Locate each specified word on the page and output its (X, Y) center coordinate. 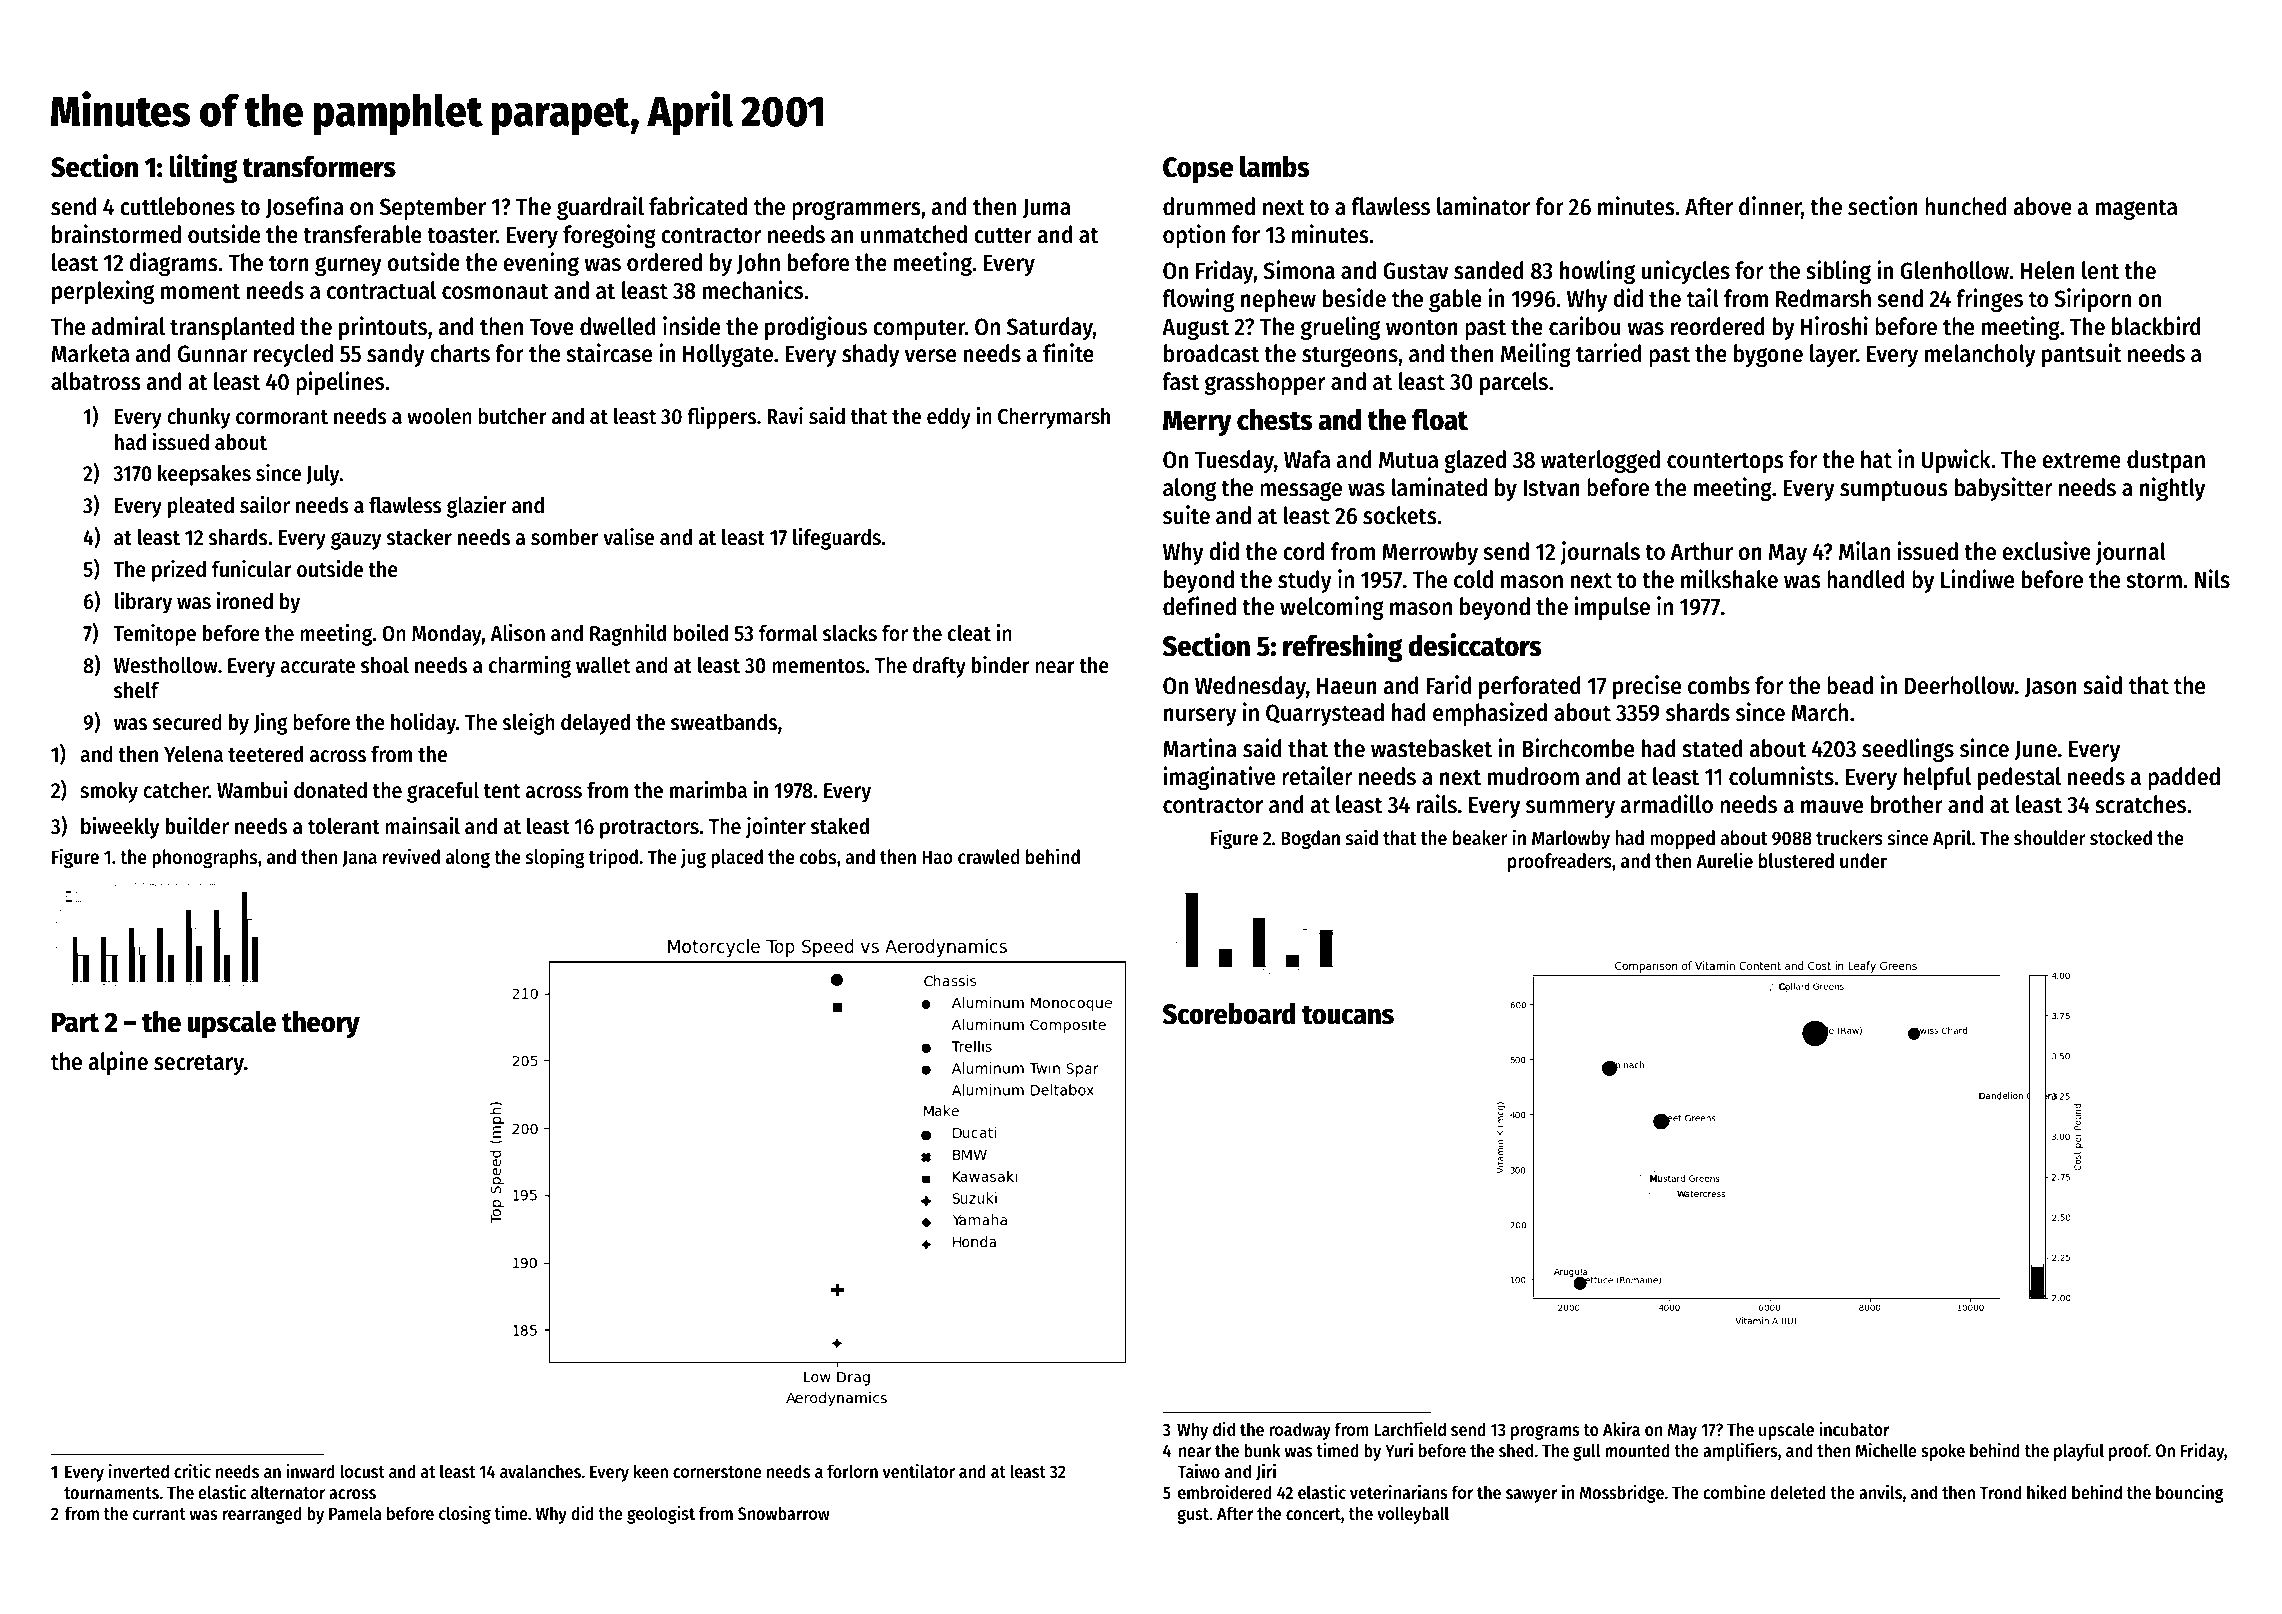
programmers (856, 210)
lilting (203, 168)
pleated (201, 507)
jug (693, 858)
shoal (385, 665)
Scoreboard (1229, 1014)
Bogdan (1310, 839)
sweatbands (724, 722)
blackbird (2156, 326)
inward (310, 1471)
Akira (1621, 1429)
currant (159, 1514)
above (2042, 206)
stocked (2121, 838)
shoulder (2050, 838)
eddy (949, 418)
